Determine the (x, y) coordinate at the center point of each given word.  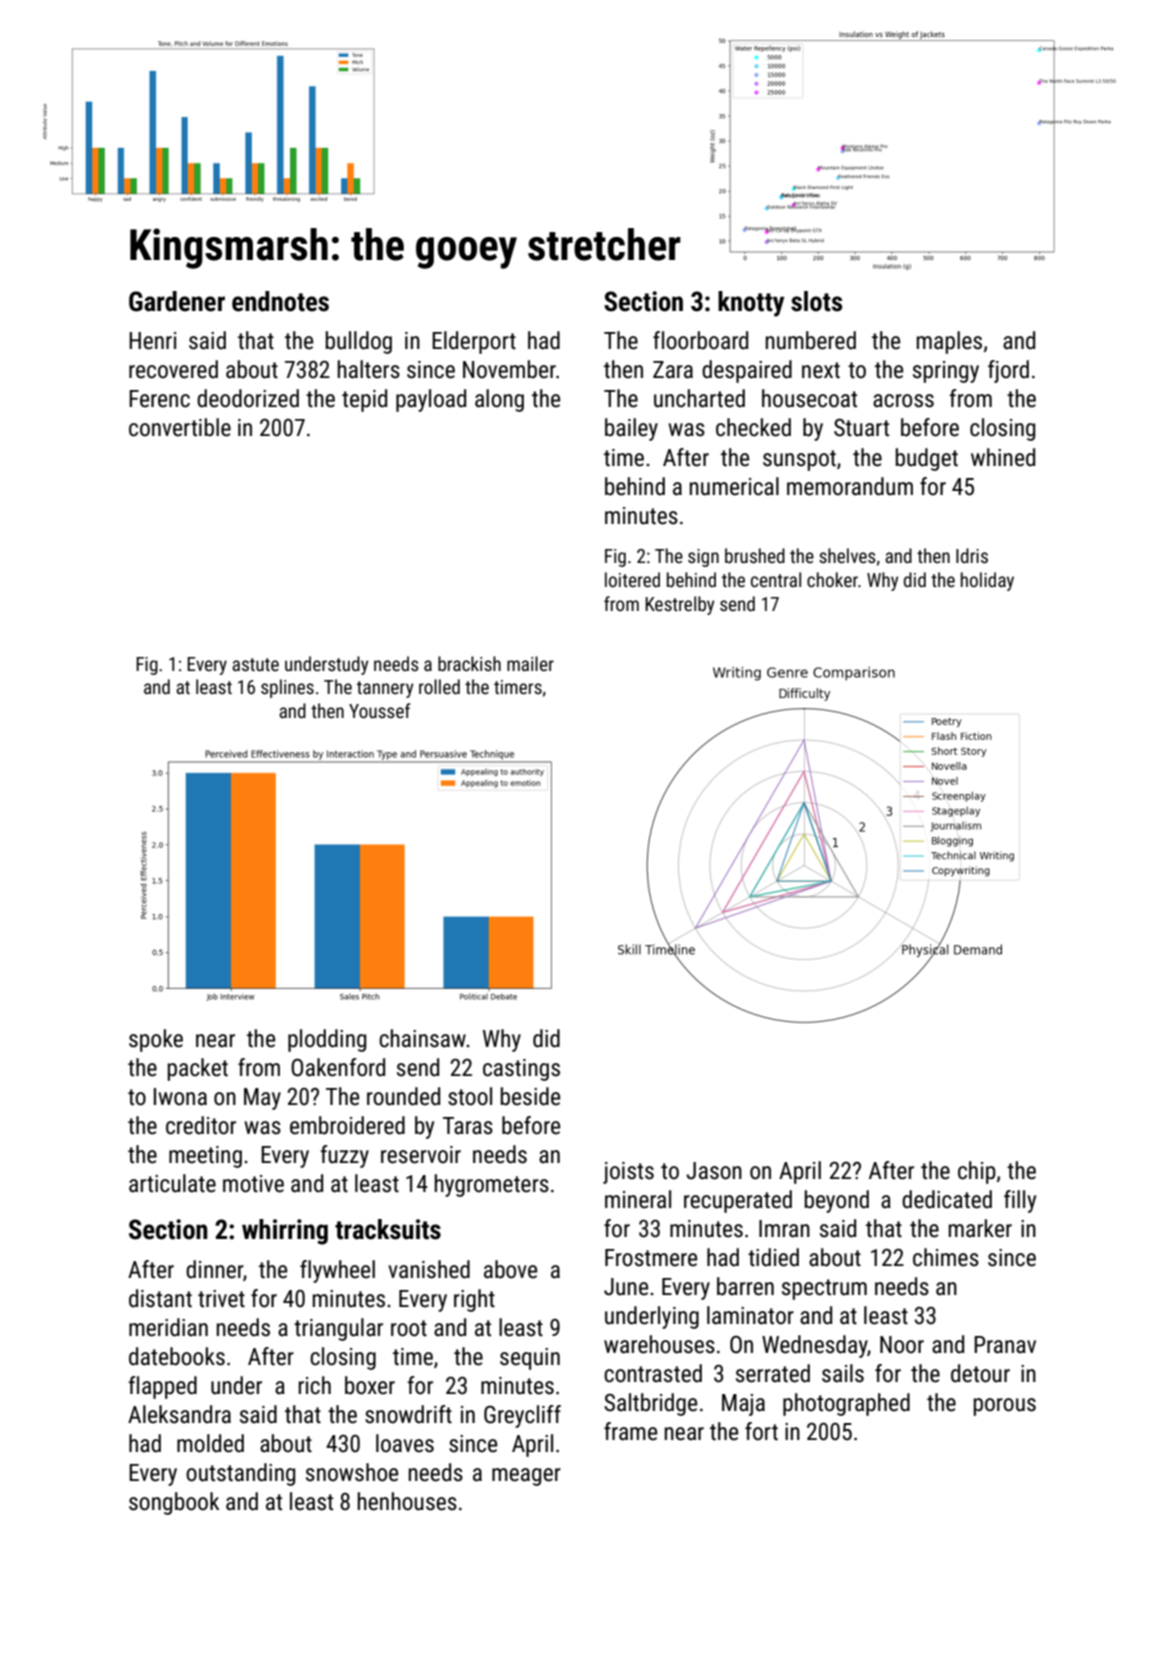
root (409, 1328)
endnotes (280, 301)
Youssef (379, 710)
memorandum (850, 486)
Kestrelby (679, 605)
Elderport (474, 342)
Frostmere (651, 1258)
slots (816, 301)
